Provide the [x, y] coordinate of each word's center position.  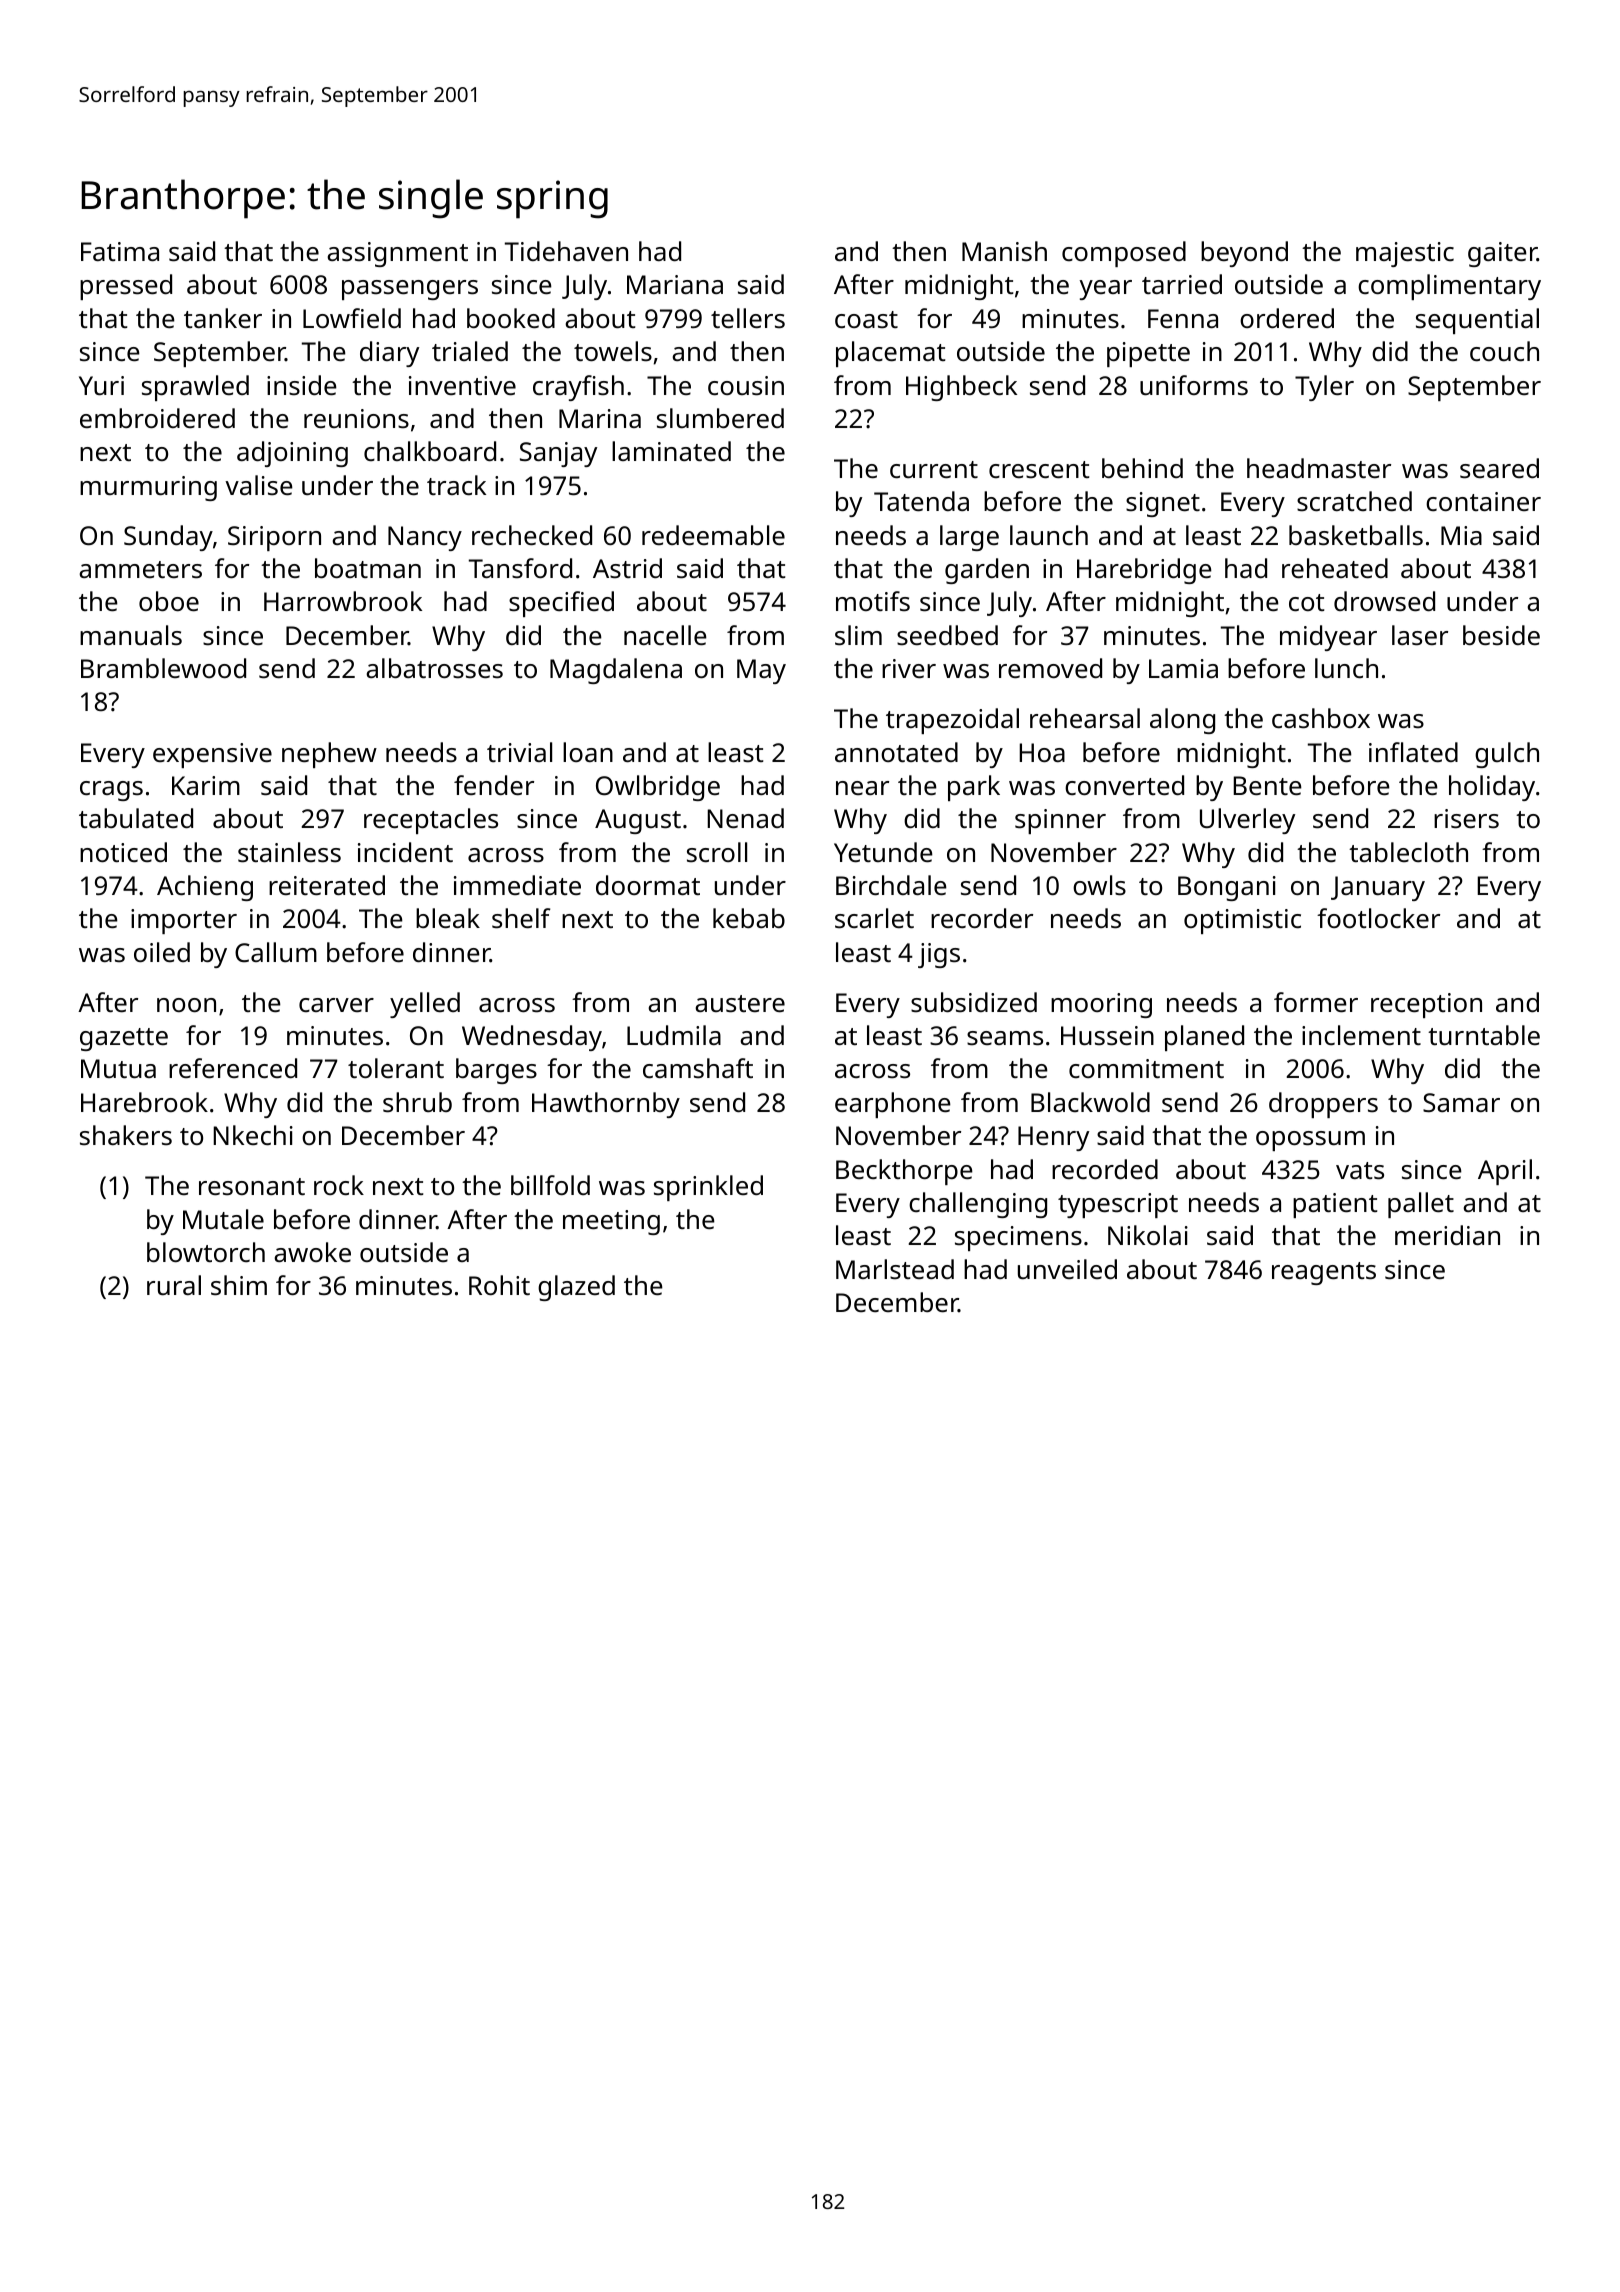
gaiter [1502, 254]
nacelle [665, 635]
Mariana [675, 284]
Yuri [101, 385]
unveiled [1067, 1269]
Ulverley [1247, 821]
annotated [896, 752]
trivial [519, 752]
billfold [550, 1185]
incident [405, 852]
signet [1163, 504]
